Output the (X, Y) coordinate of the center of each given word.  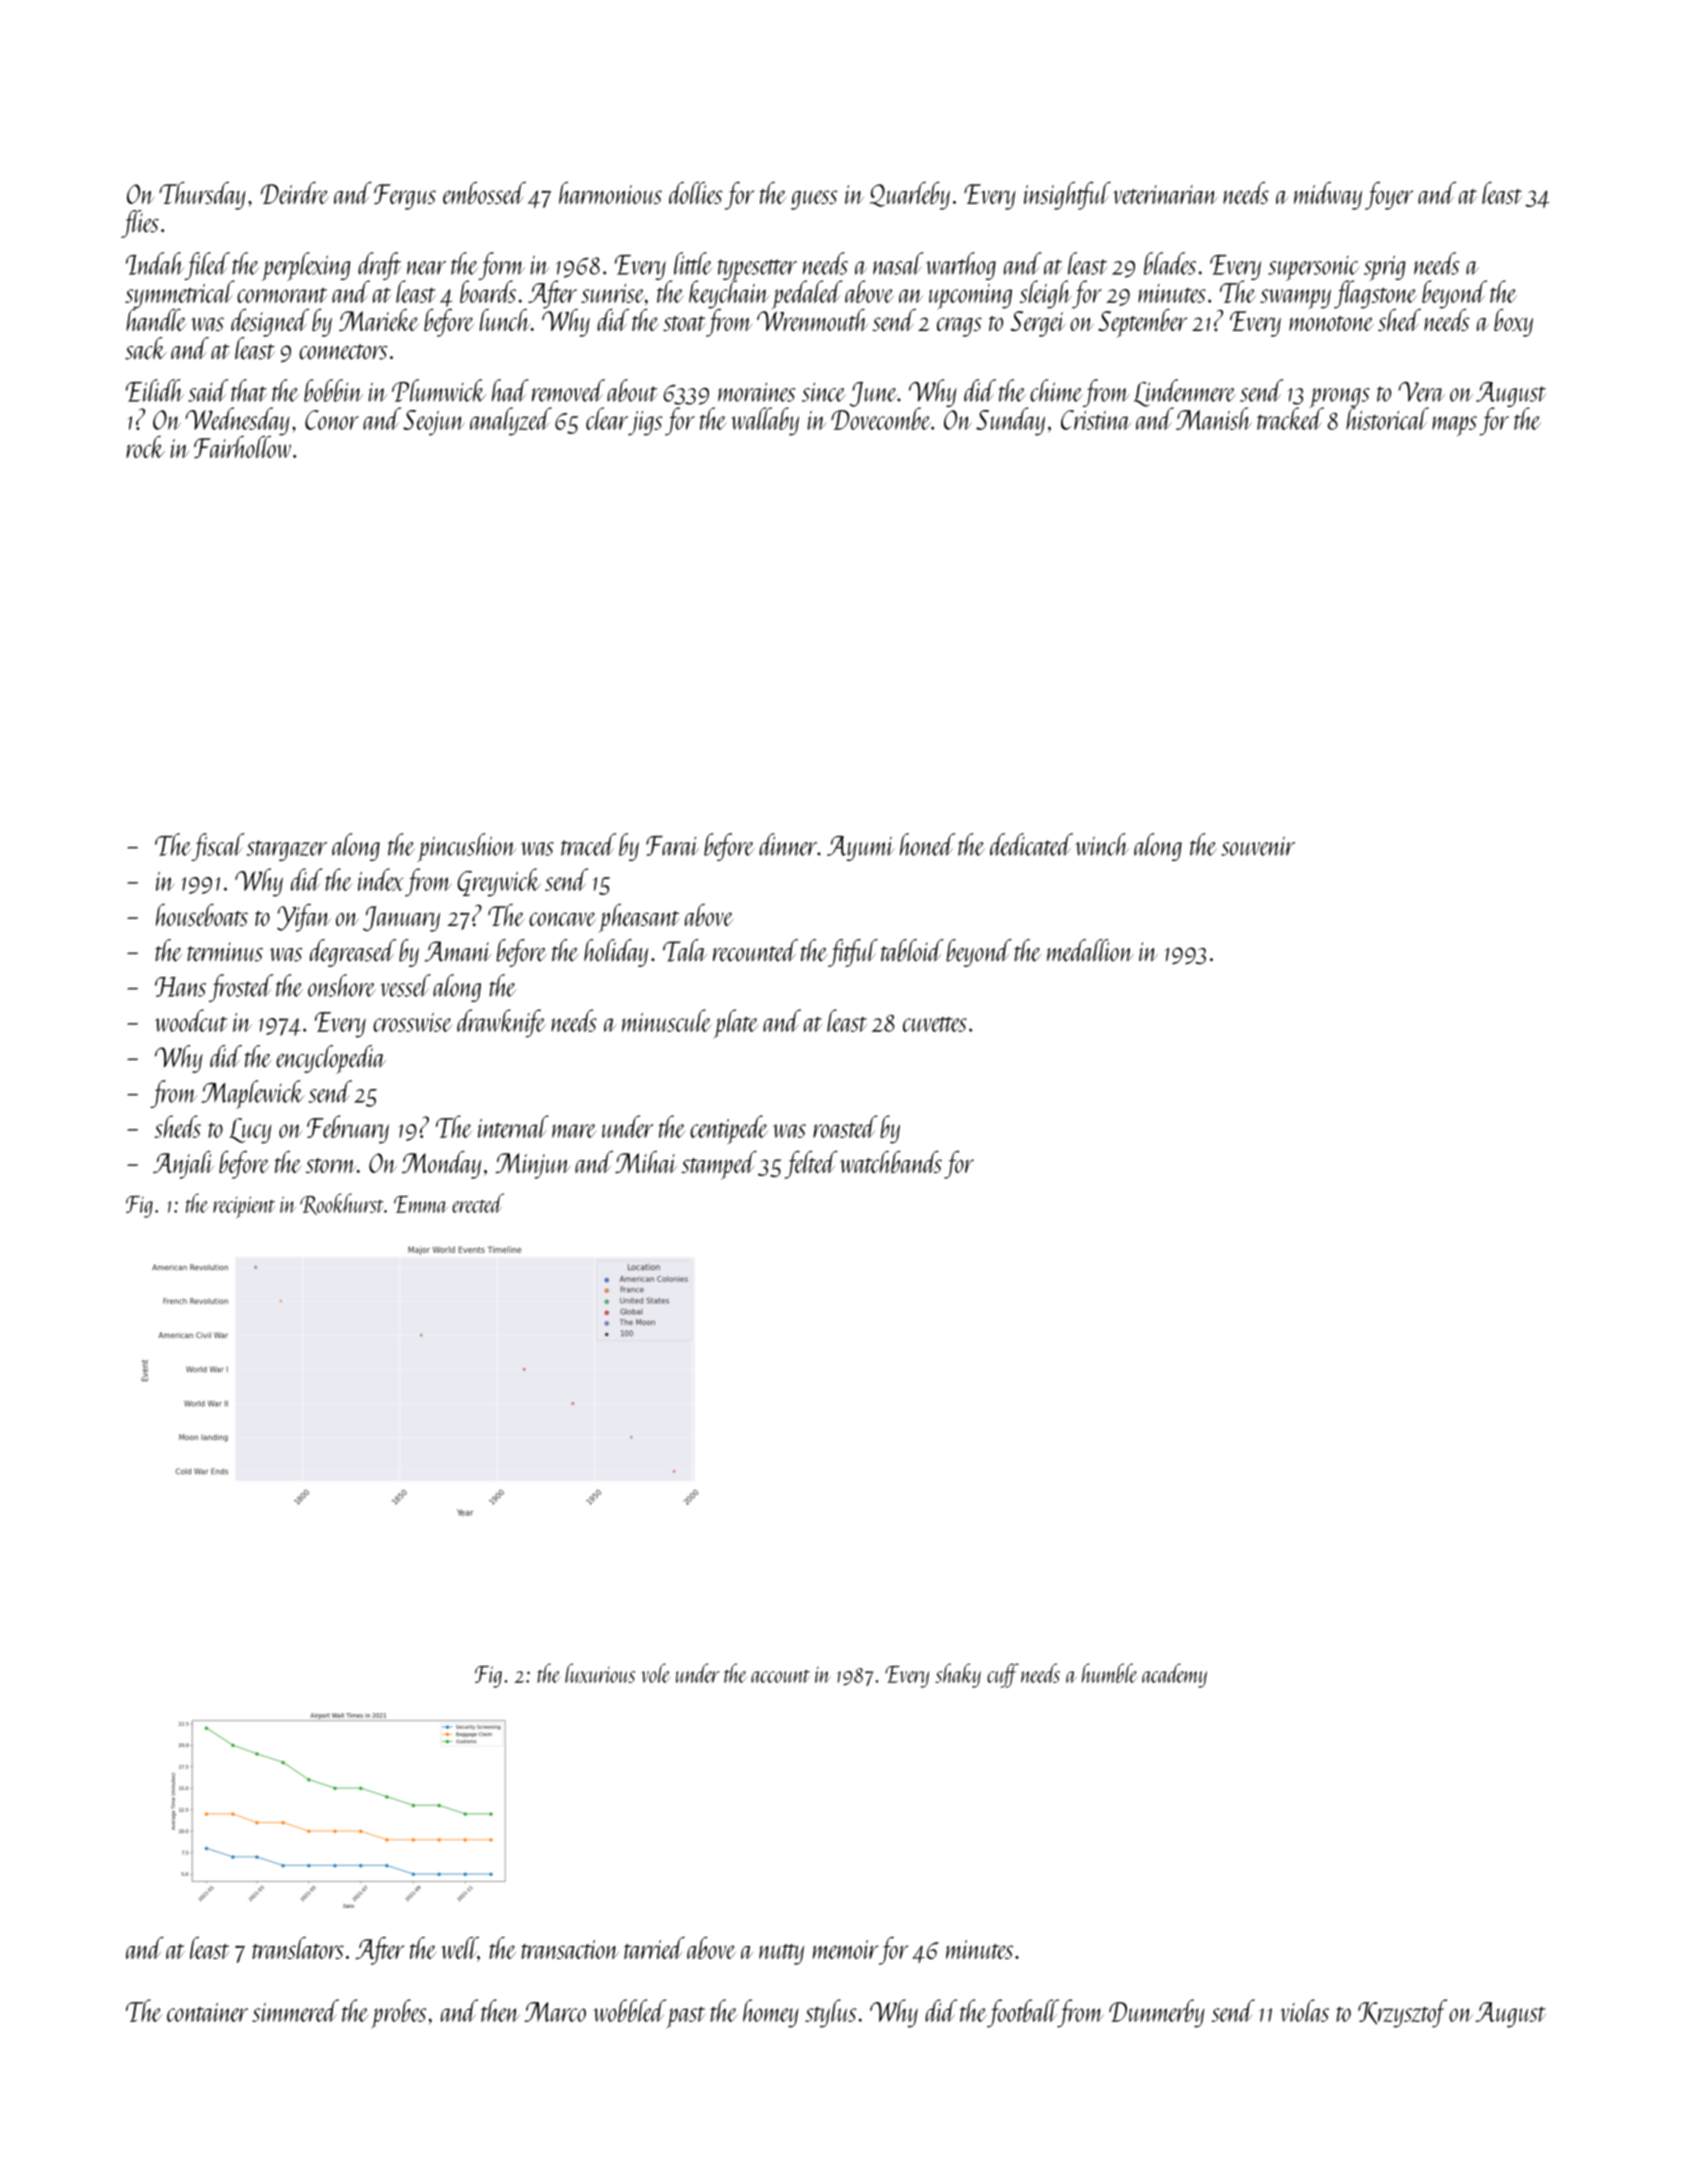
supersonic (1313, 268)
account (780, 1676)
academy (1174, 1675)
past (685, 2017)
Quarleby (909, 196)
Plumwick (439, 390)
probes (398, 2013)
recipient (244, 1207)
